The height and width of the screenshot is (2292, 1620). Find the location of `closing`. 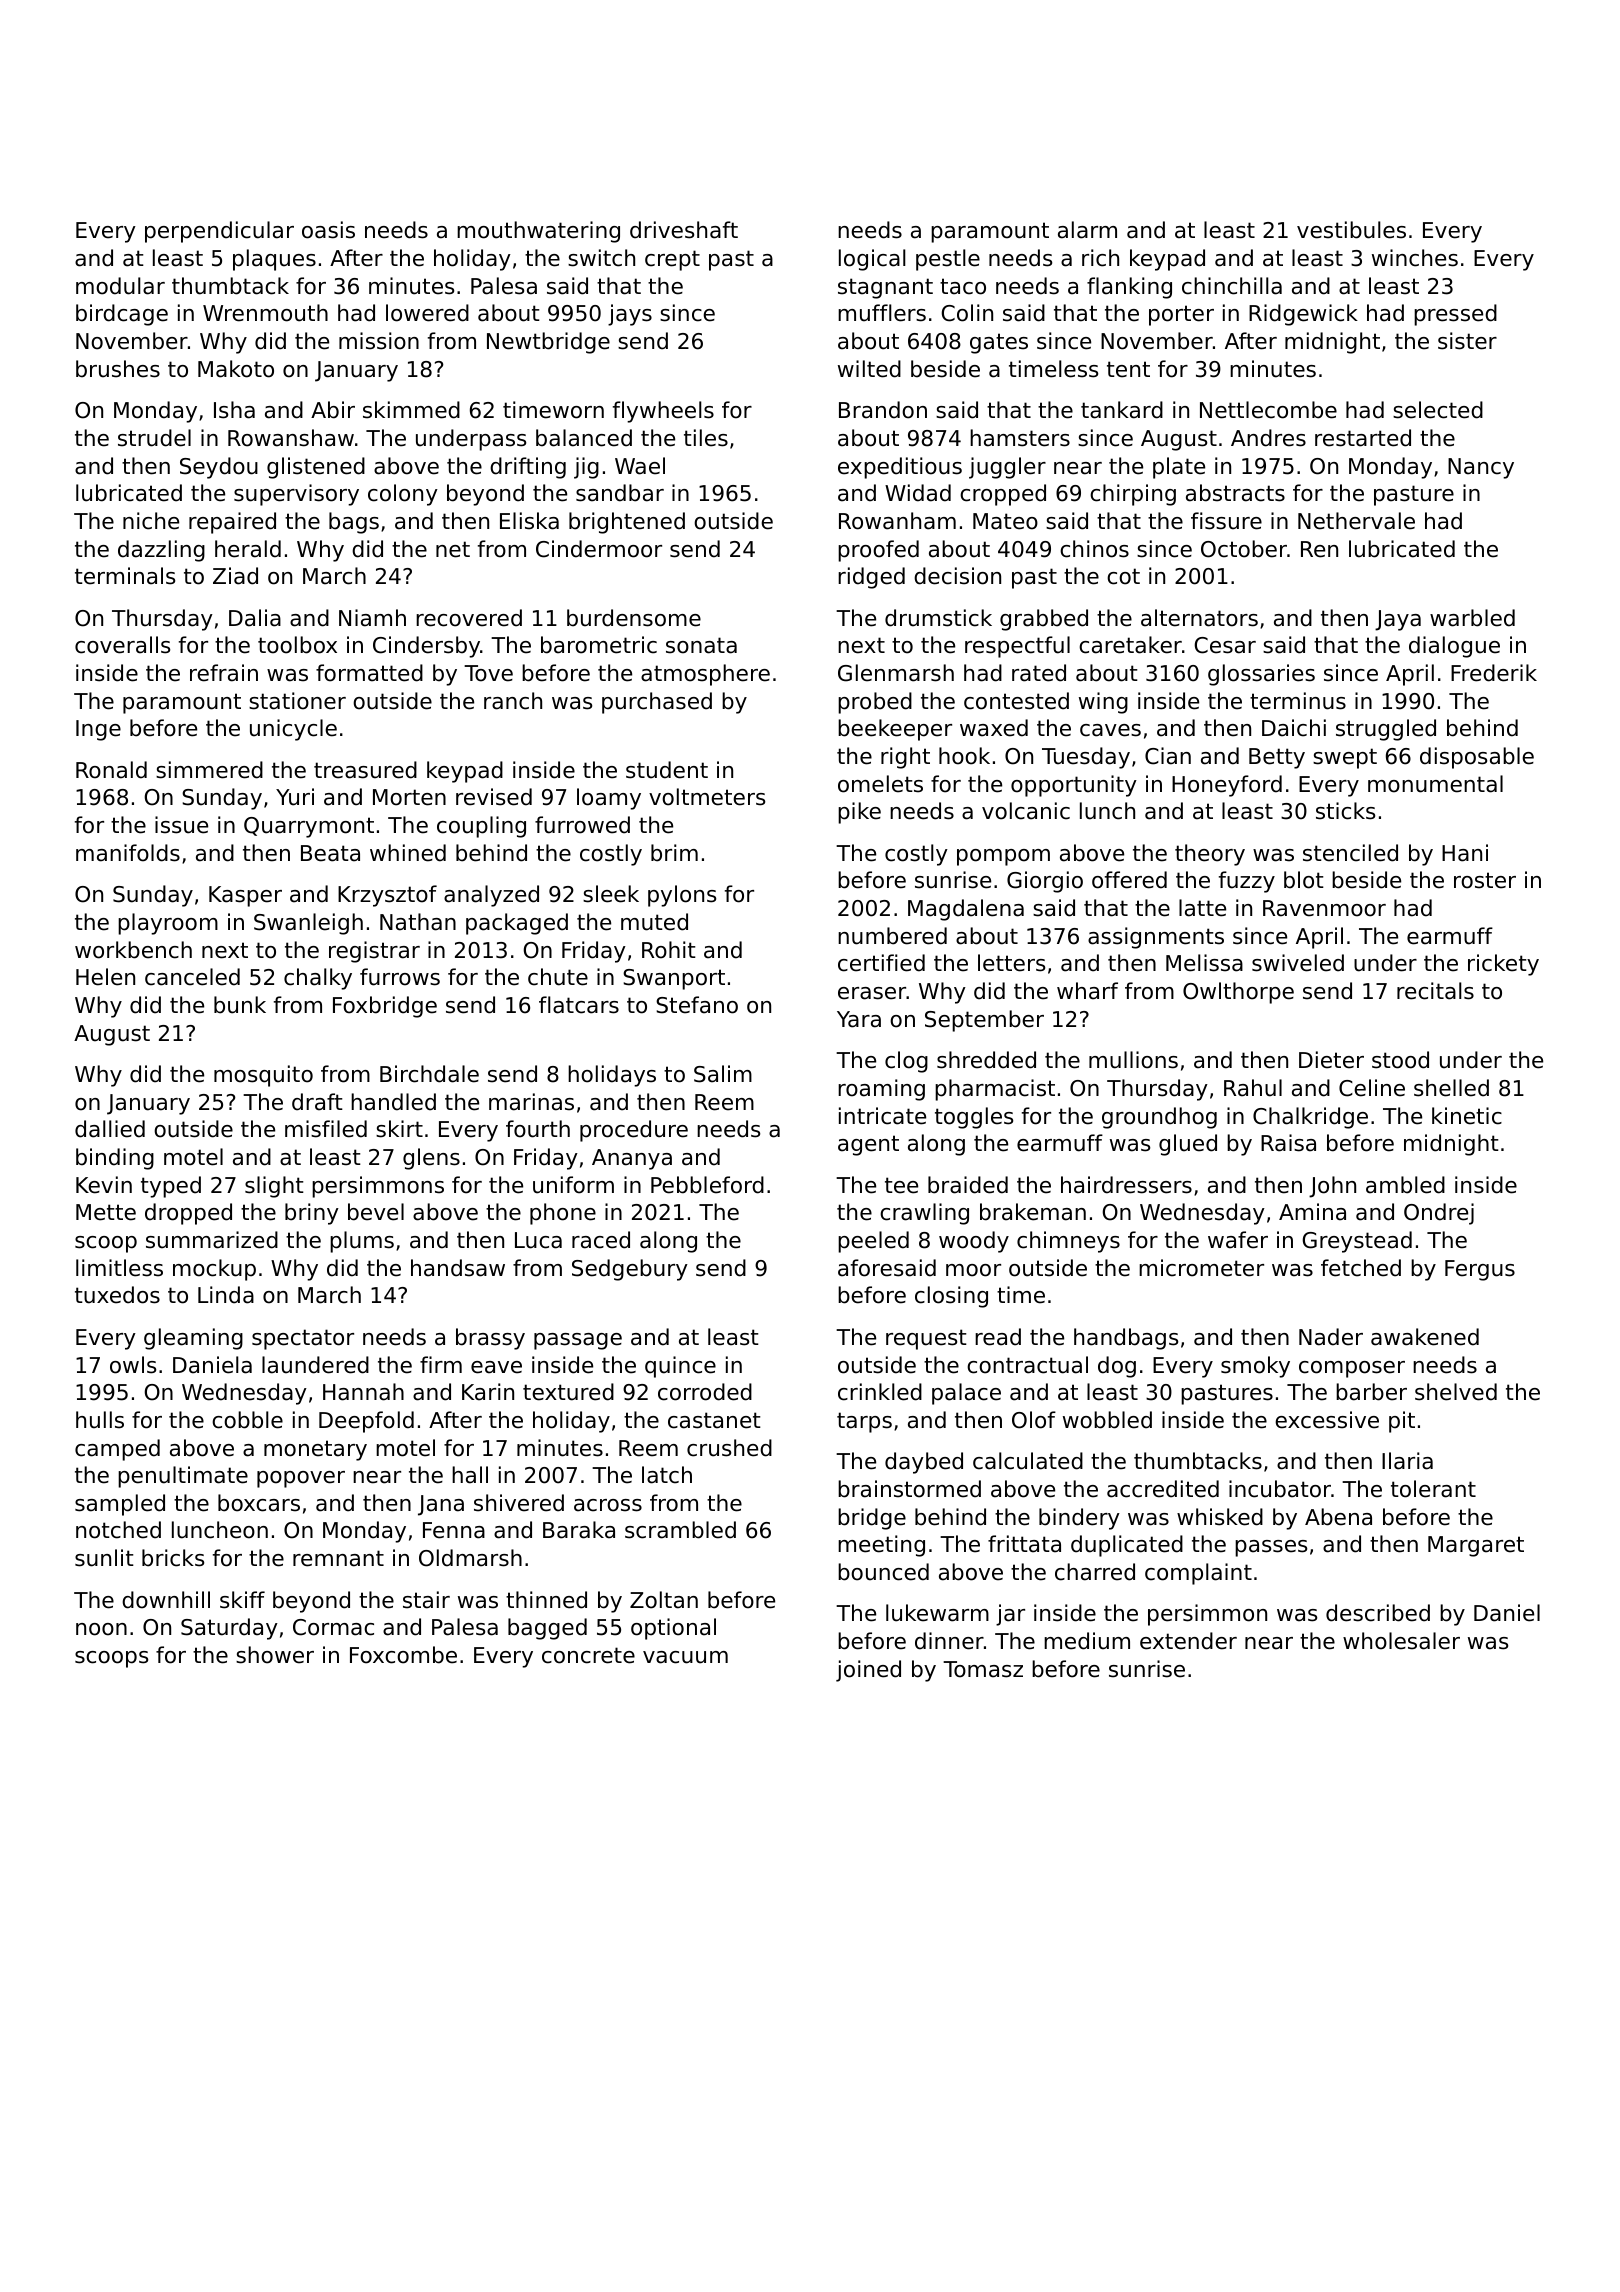

closing is located at coordinates (951, 1297).
